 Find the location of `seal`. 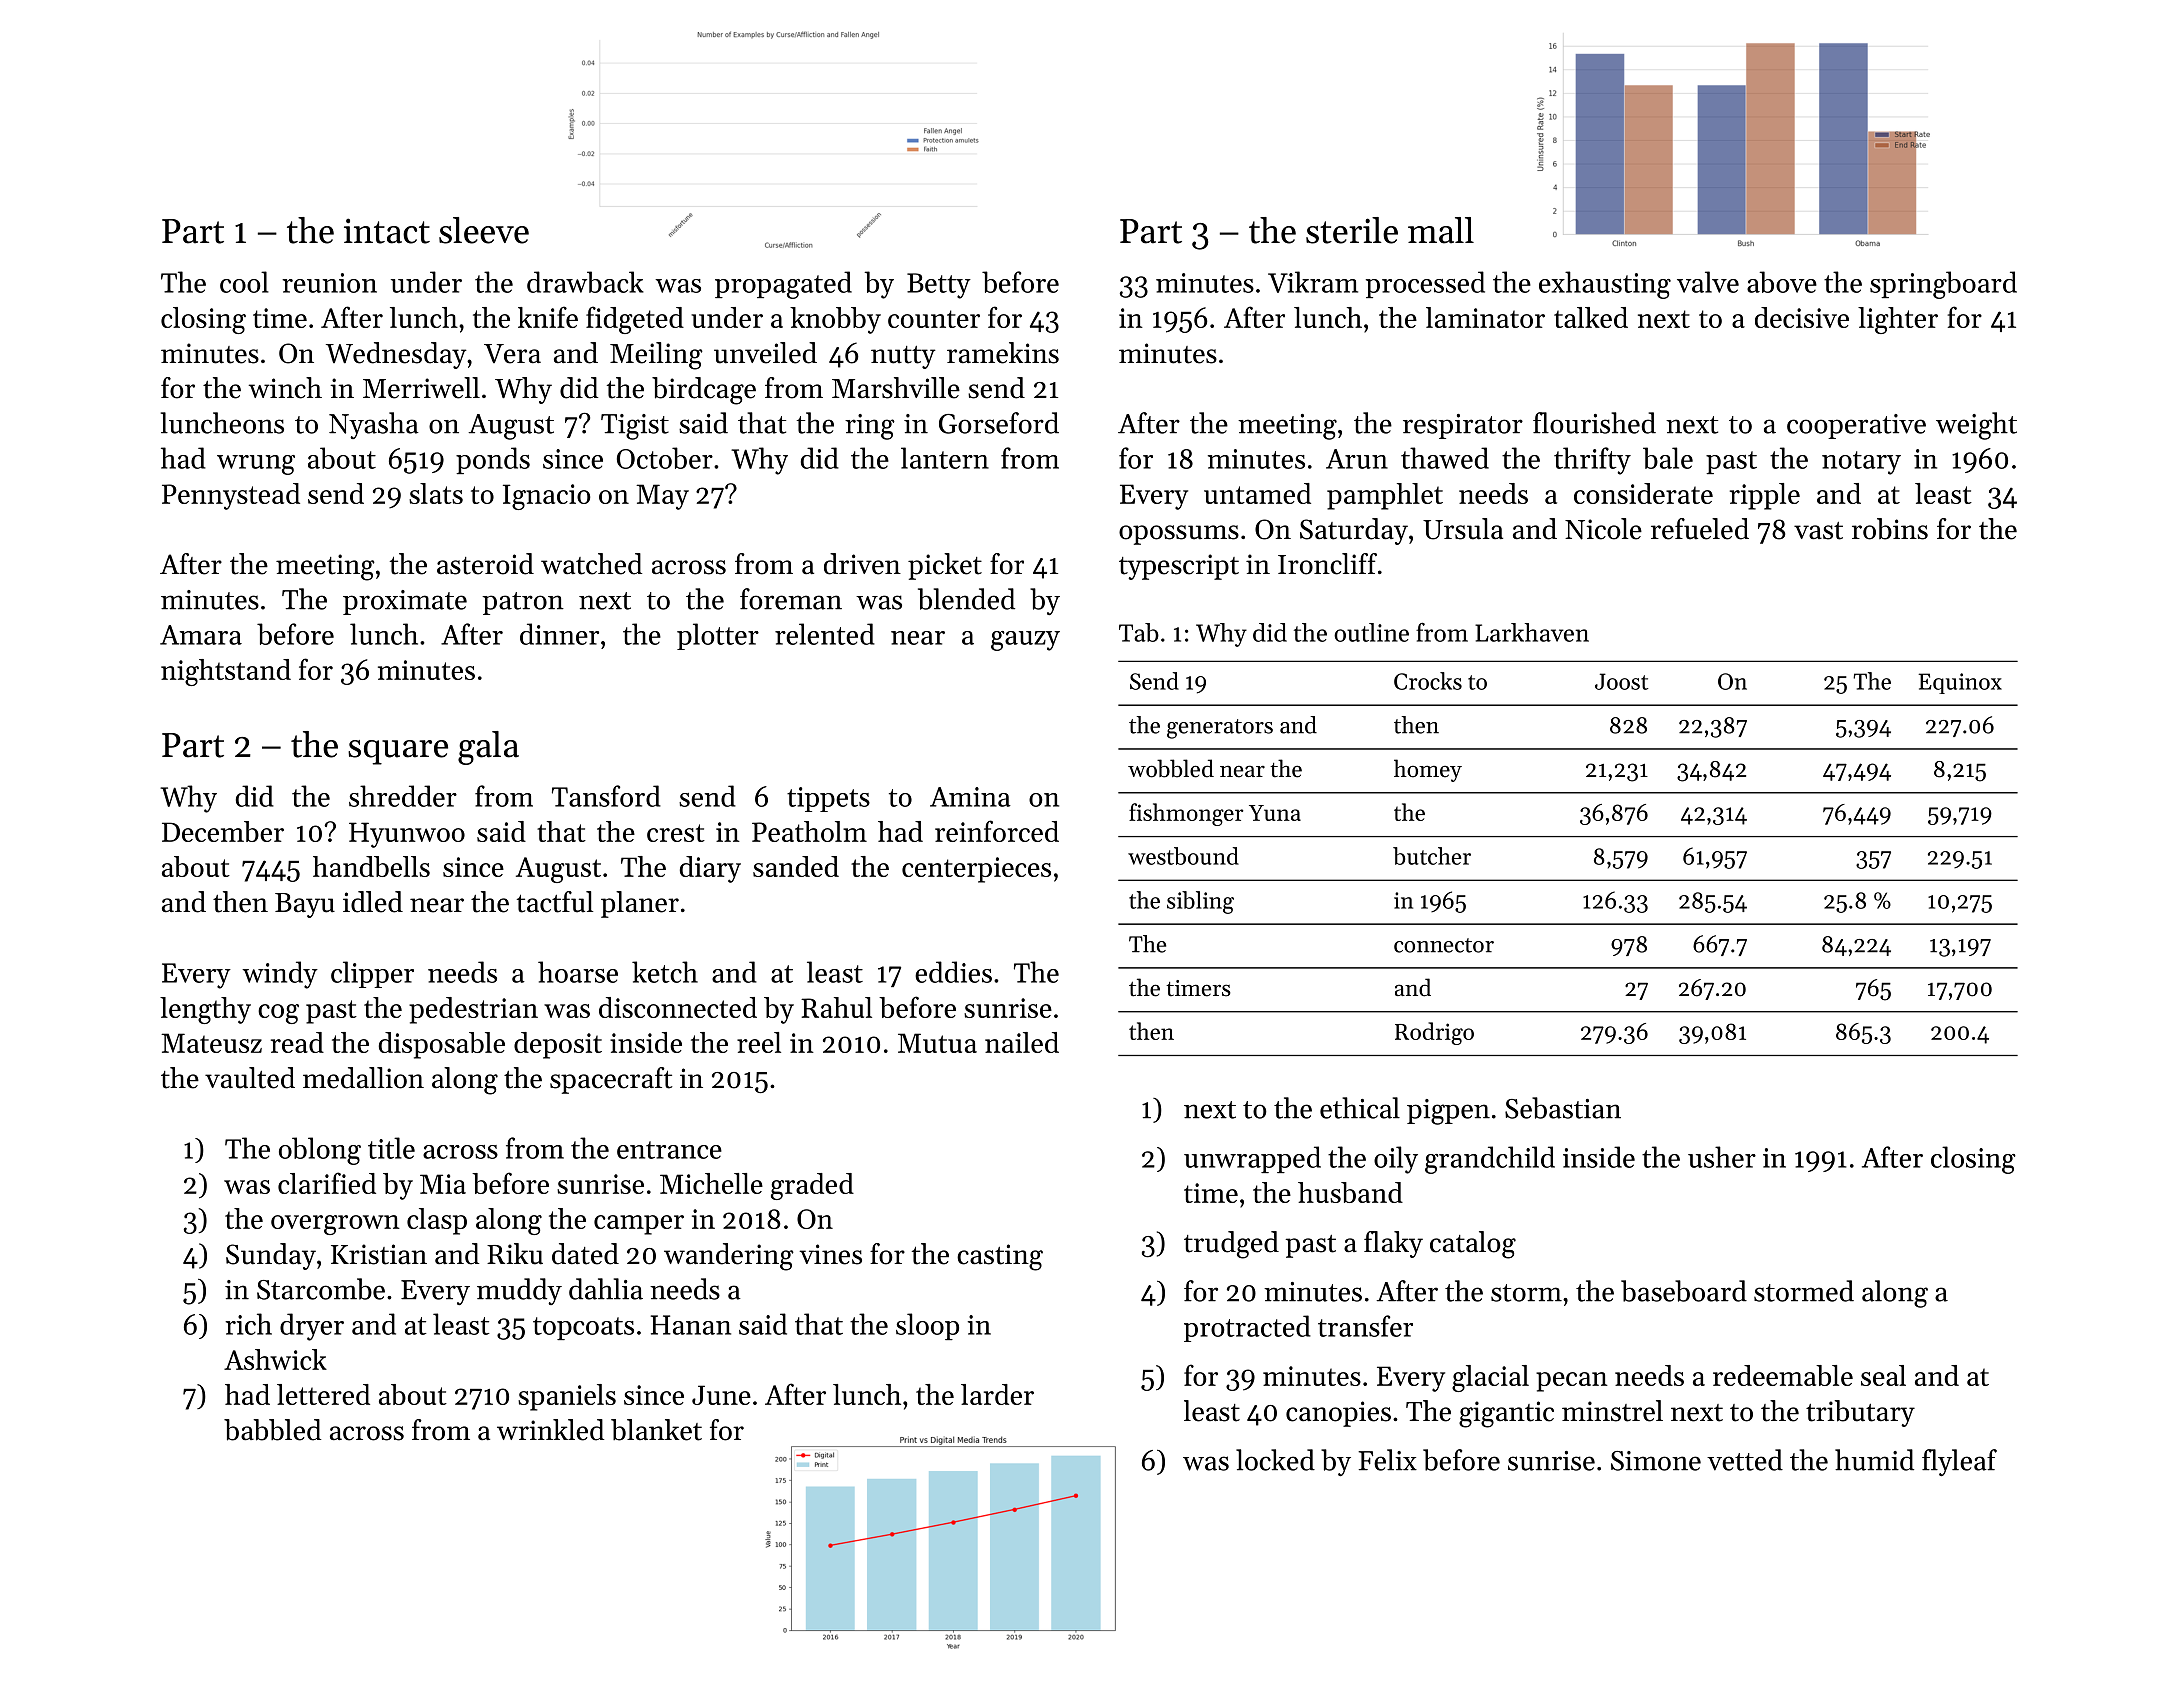

seal is located at coordinates (1883, 1375).
